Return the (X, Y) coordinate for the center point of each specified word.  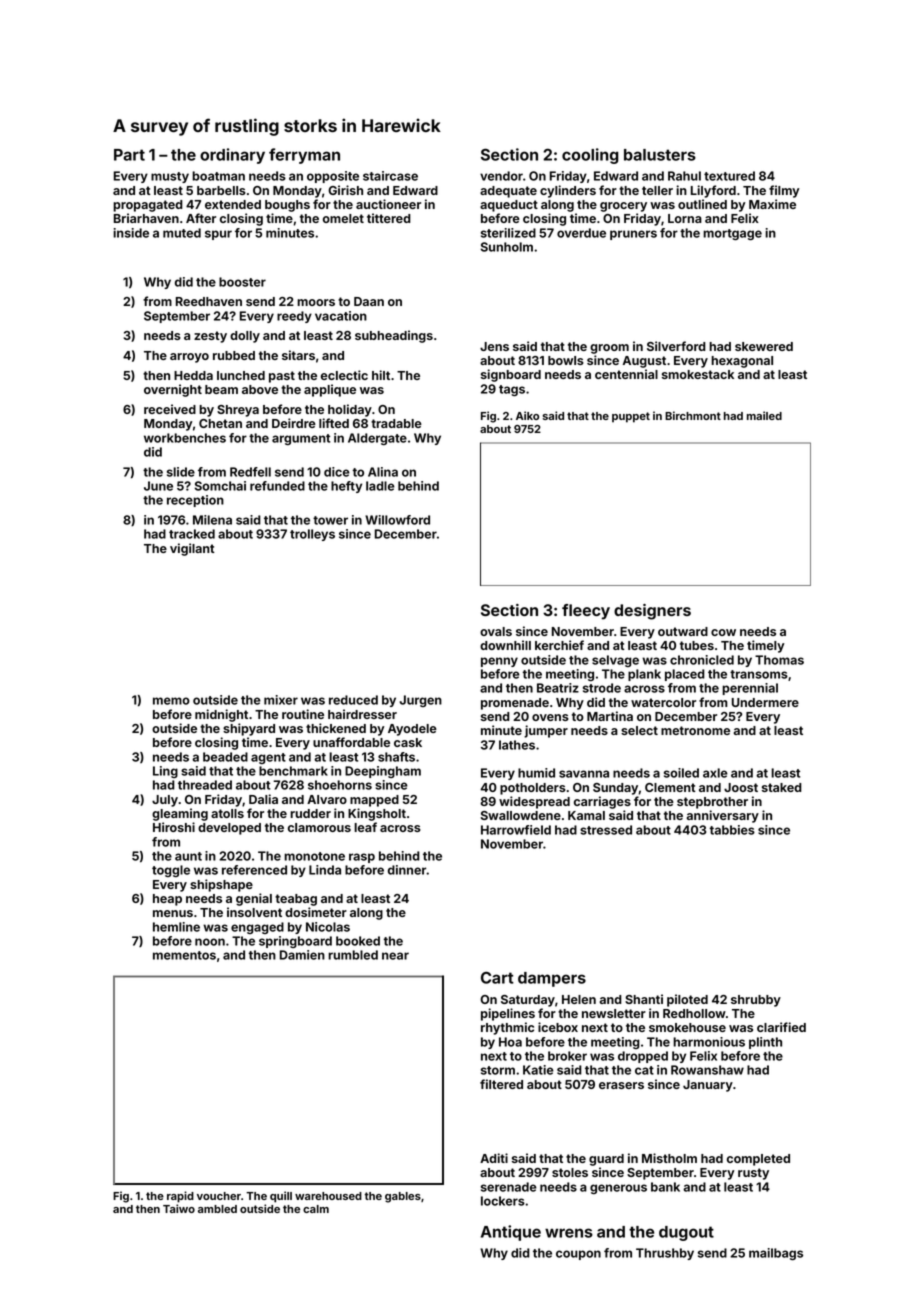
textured (729, 176)
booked (358, 941)
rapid (180, 1197)
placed (685, 675)
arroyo (189, 358)
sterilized (508, 233)
